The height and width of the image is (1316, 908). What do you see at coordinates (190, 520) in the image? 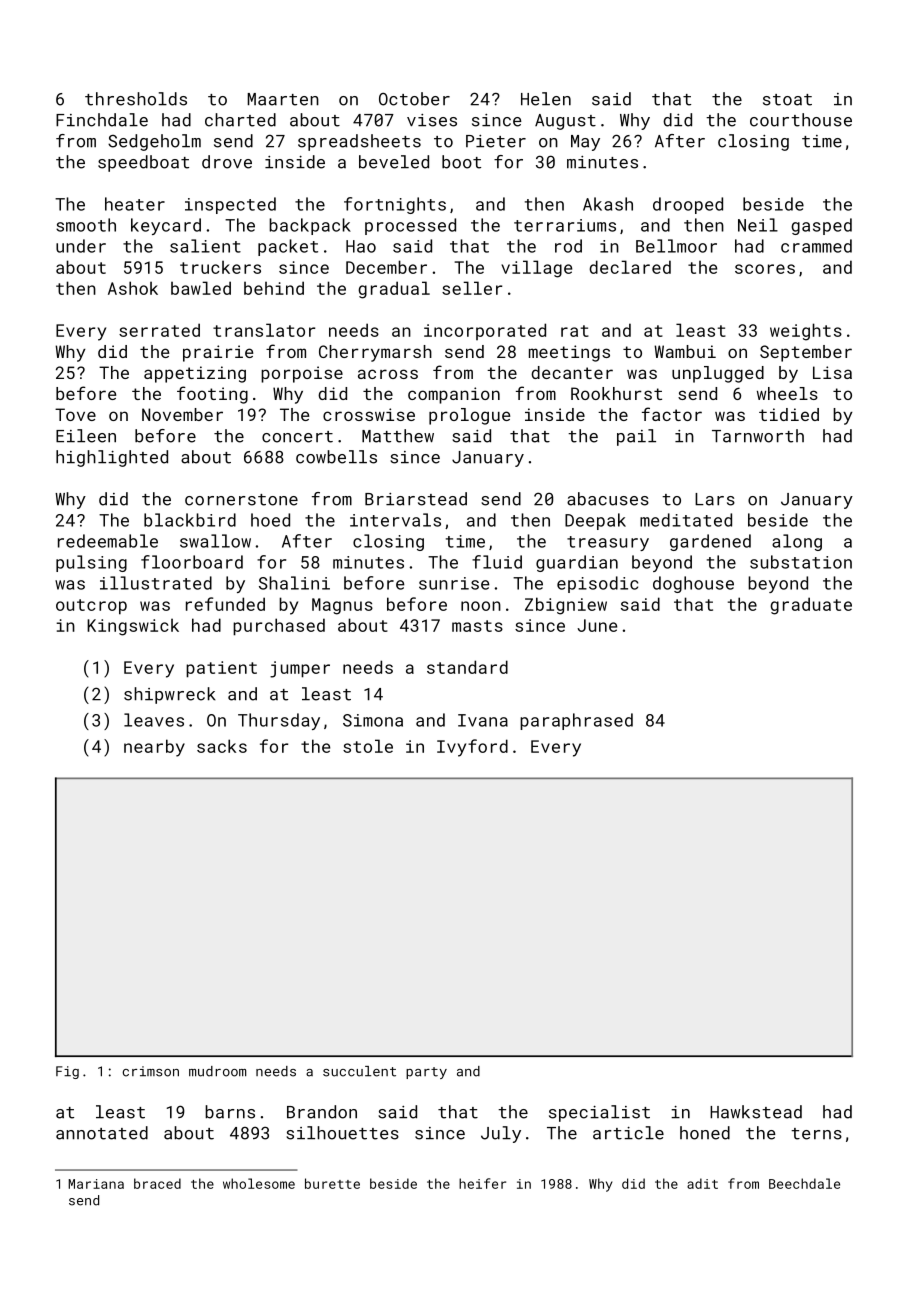
I see `blackbird` at bounding box center [190, 520].
